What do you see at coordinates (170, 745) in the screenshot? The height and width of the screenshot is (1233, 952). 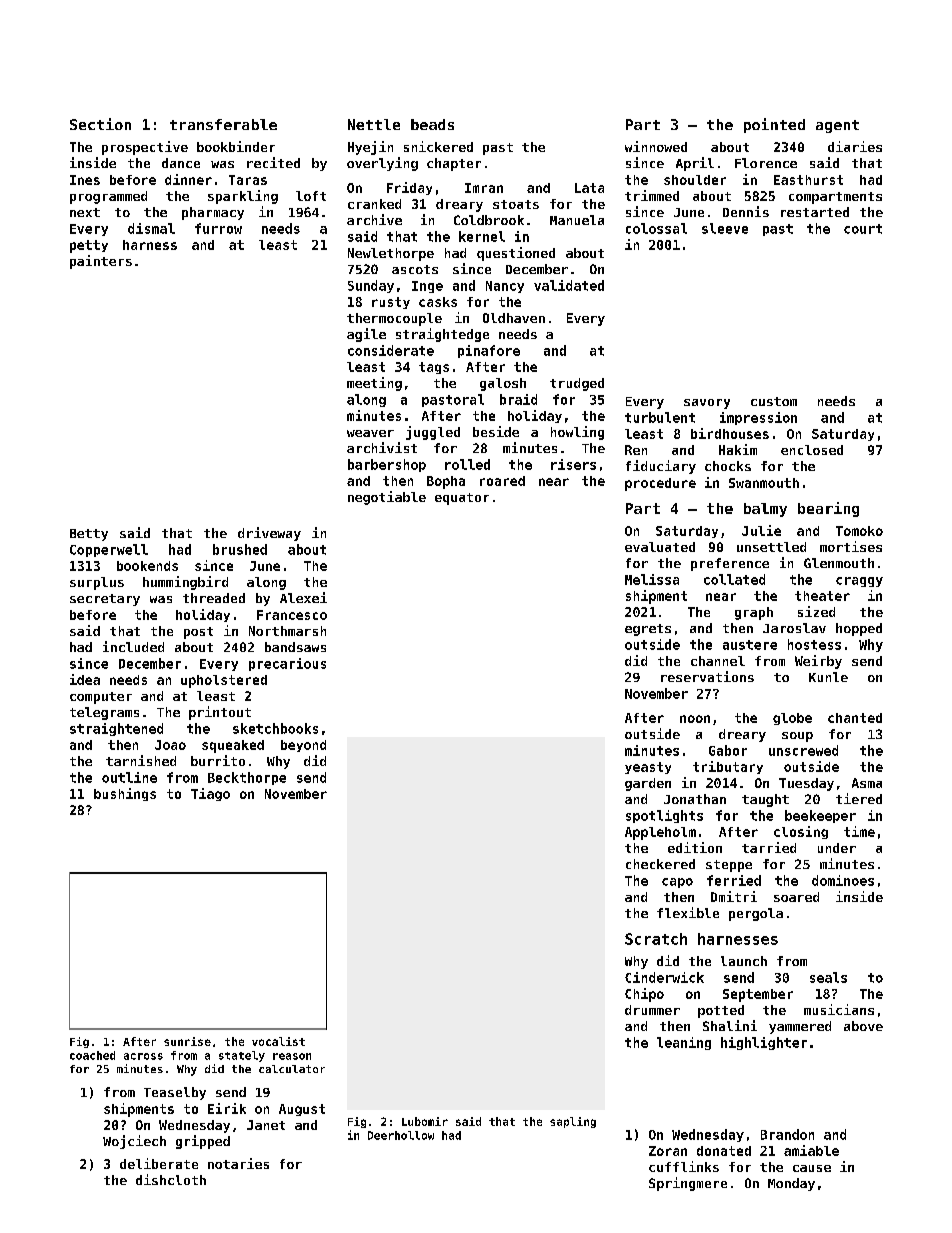 I see `Joao` at bounding box center [170, 745].
